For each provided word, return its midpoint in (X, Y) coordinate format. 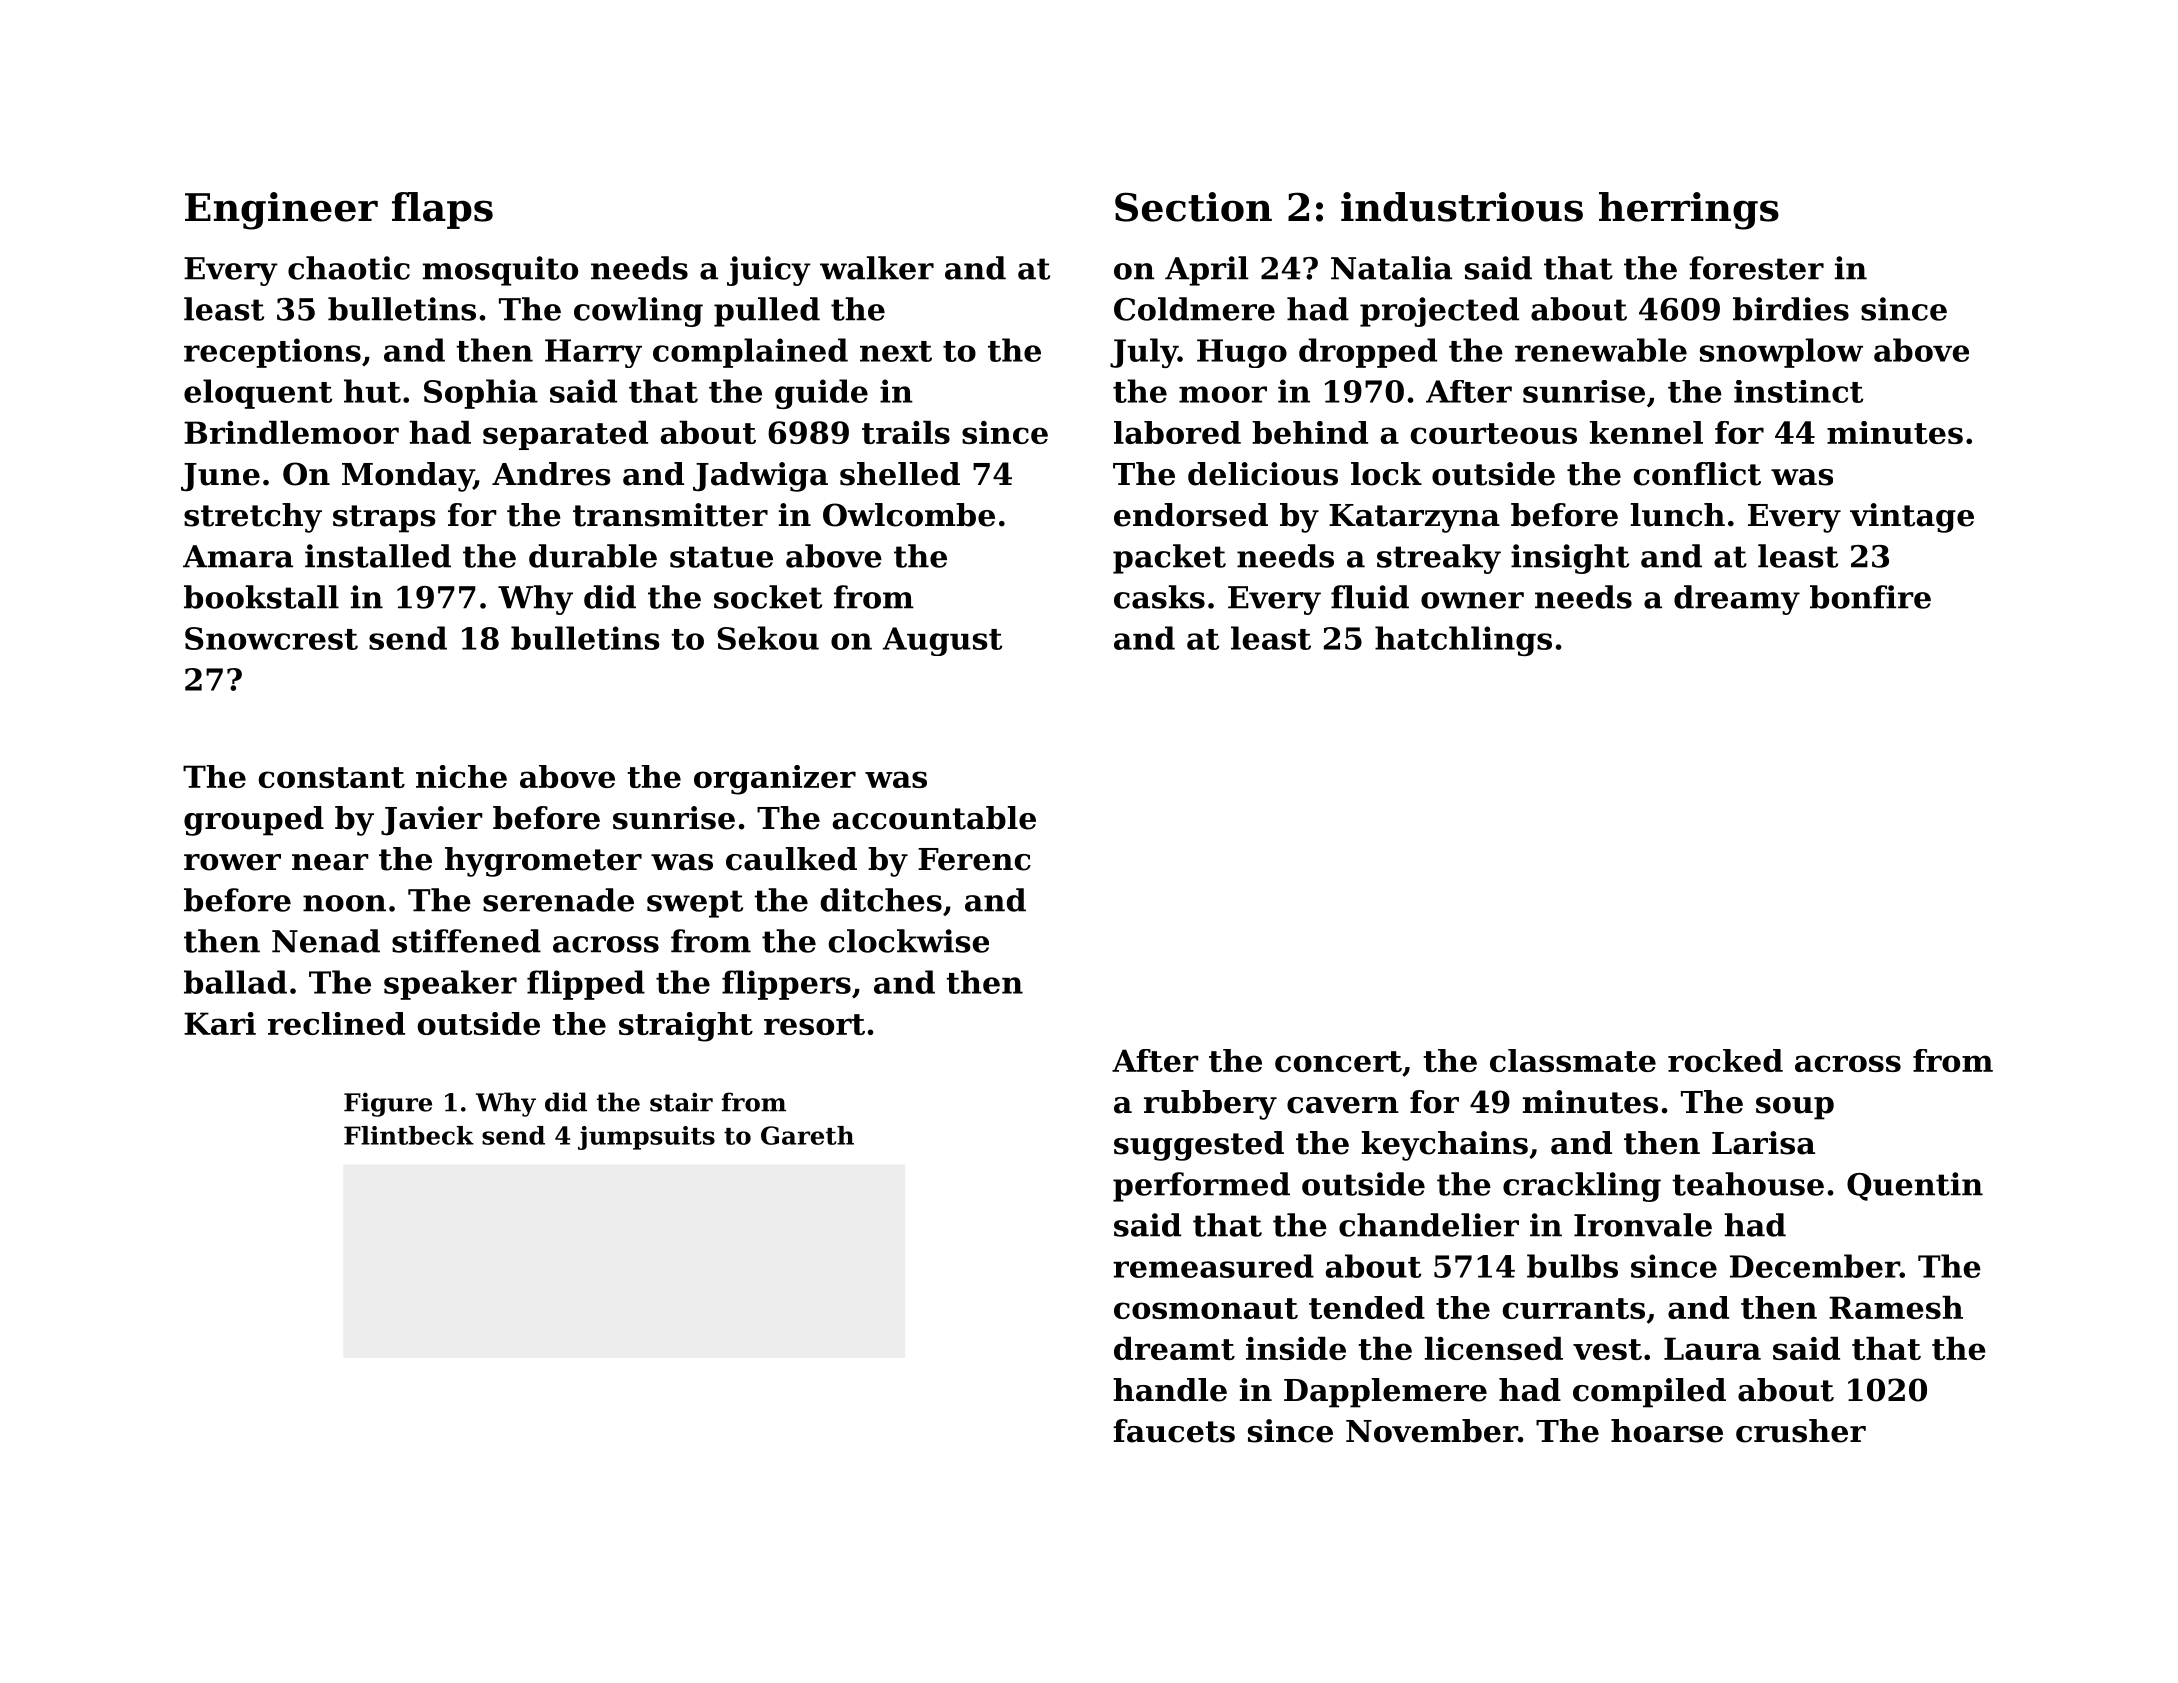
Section (1193, 207)
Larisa (1763, 1143)
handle (1170, 1390)
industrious (1462, 207)
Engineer (281, 211)
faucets (1174, 1431)
